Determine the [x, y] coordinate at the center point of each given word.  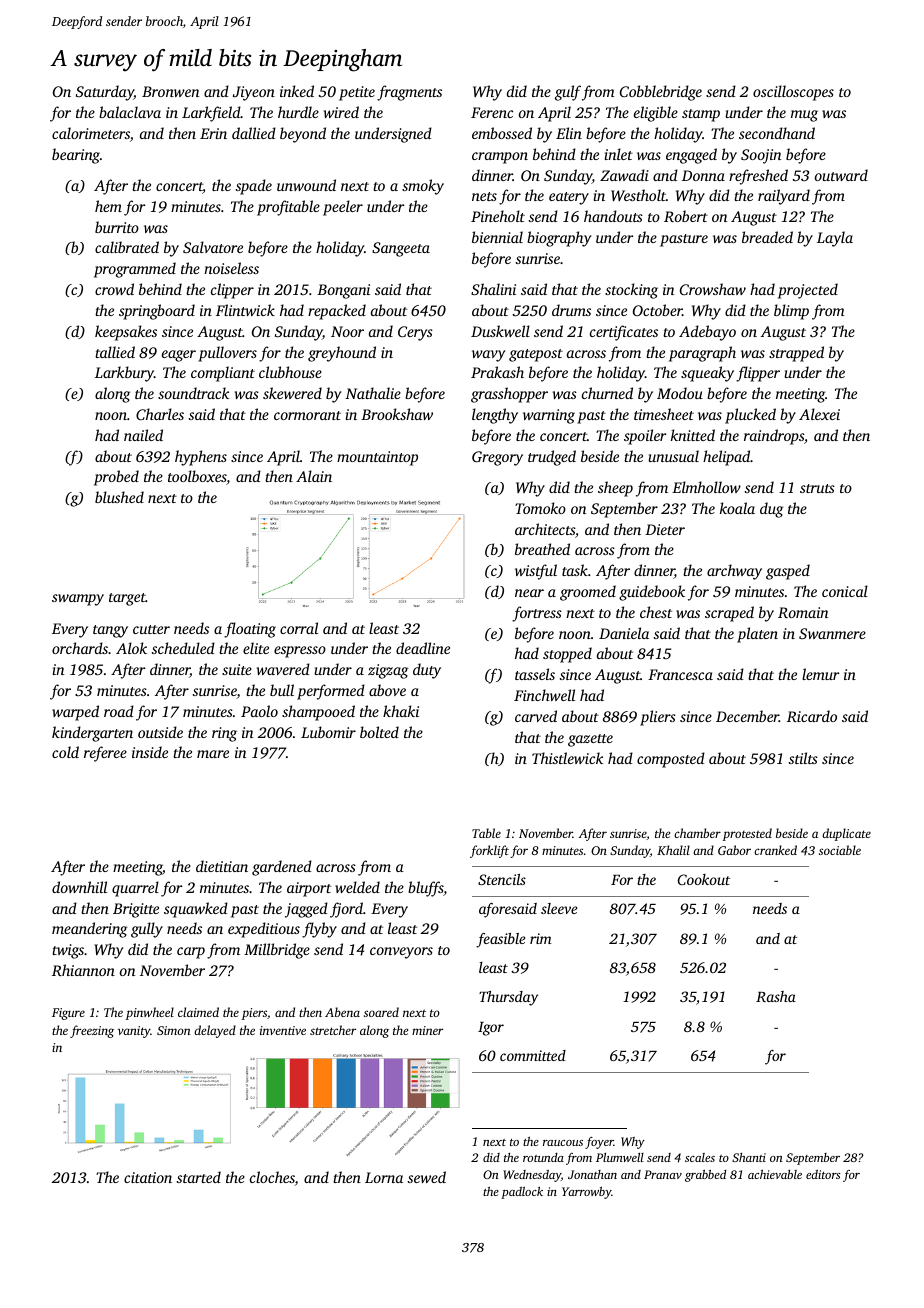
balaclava [130, 112]
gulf [568, 93]
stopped [567, 655]
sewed [427, 1177]
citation [148, 1177]
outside [160, 732]
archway [734, 572]
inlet [619, 154]
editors [823, 1174]
